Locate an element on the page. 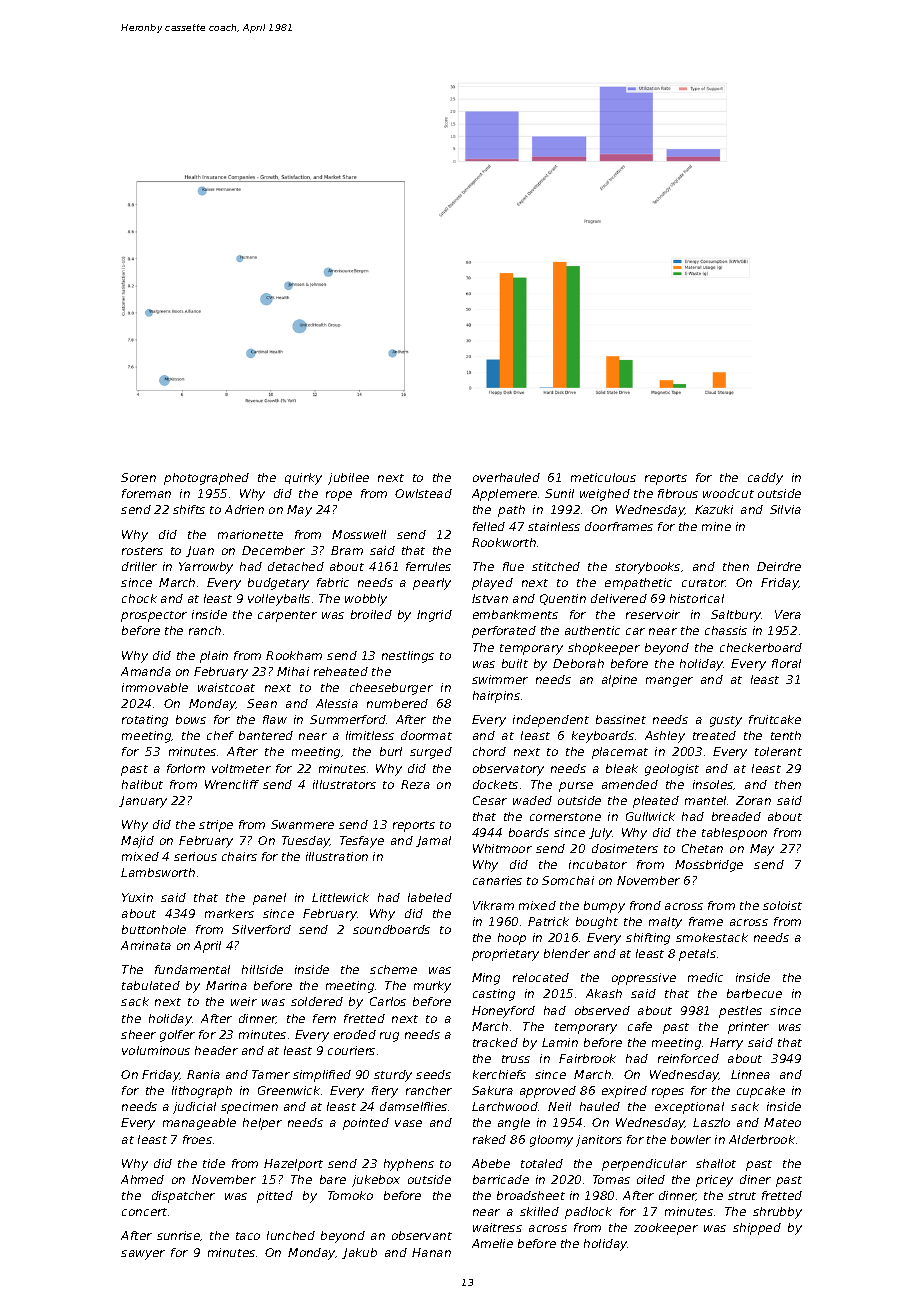  photographed is located at coordinates (206, 479).
